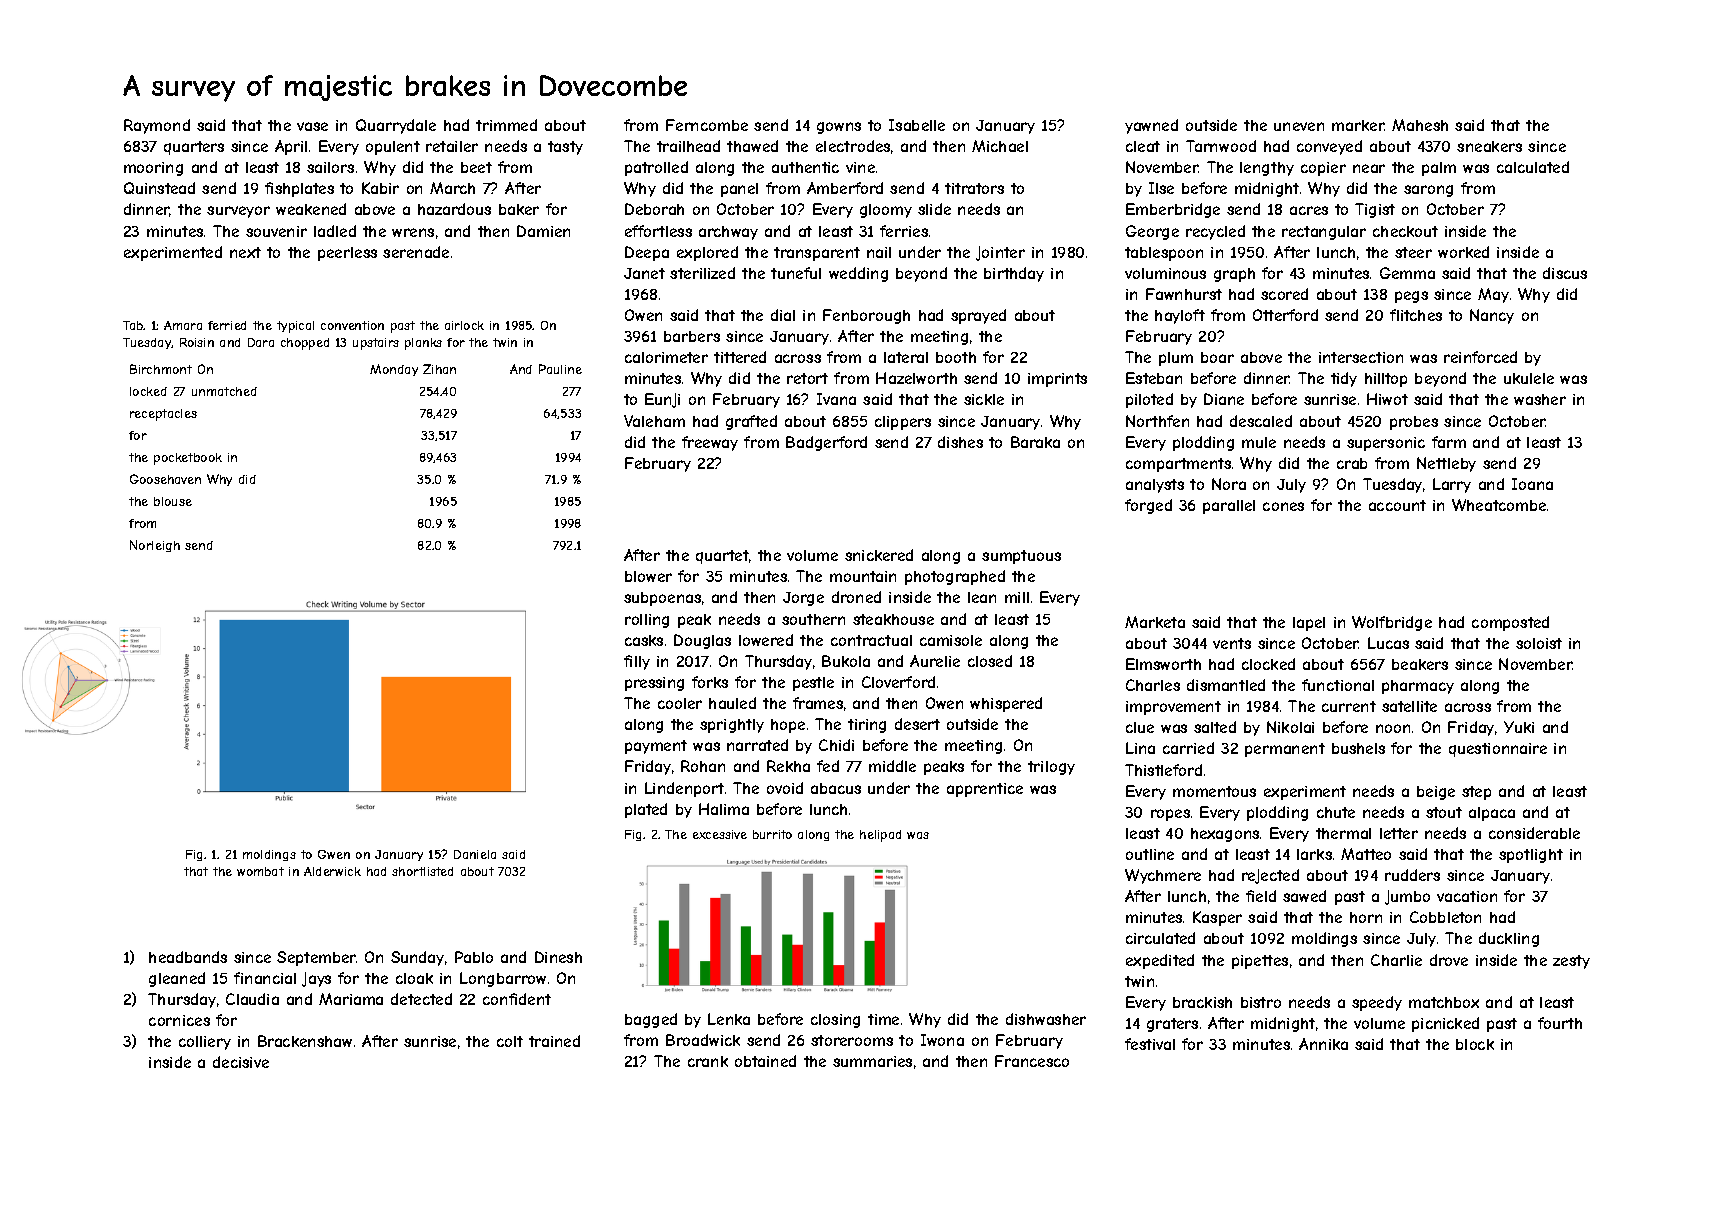 The image size is (1714, 1212). Describe the element at coordinates (836, 788) in the screenshot. I see `abacus` at that location.
